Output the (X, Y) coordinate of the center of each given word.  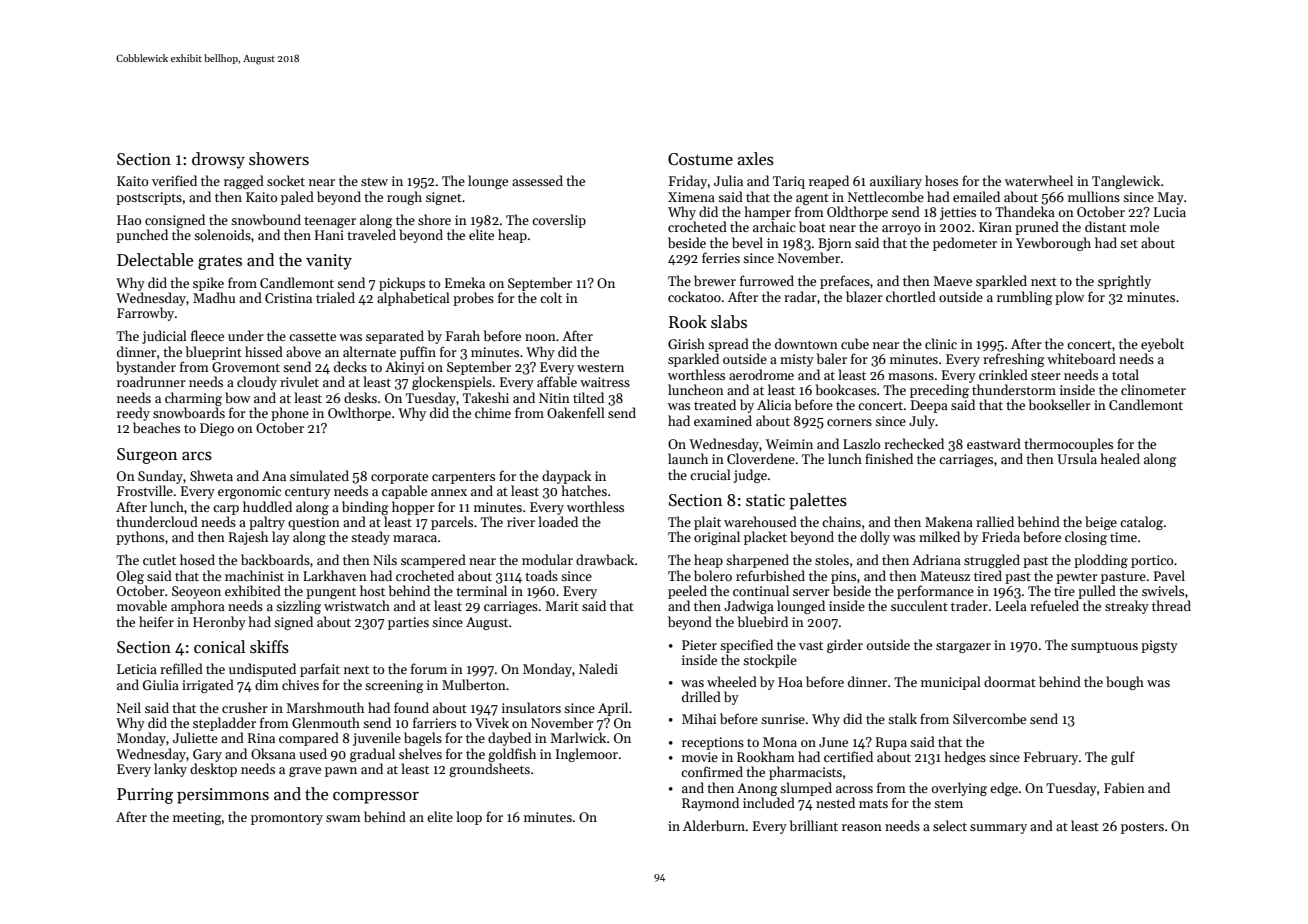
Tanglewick (1126, 182)
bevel (747, 242)
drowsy (218, 160)
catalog (1141, 523)
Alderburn (714, 825)
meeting (197, 818)
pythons (140, 538)
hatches (584, 490)
